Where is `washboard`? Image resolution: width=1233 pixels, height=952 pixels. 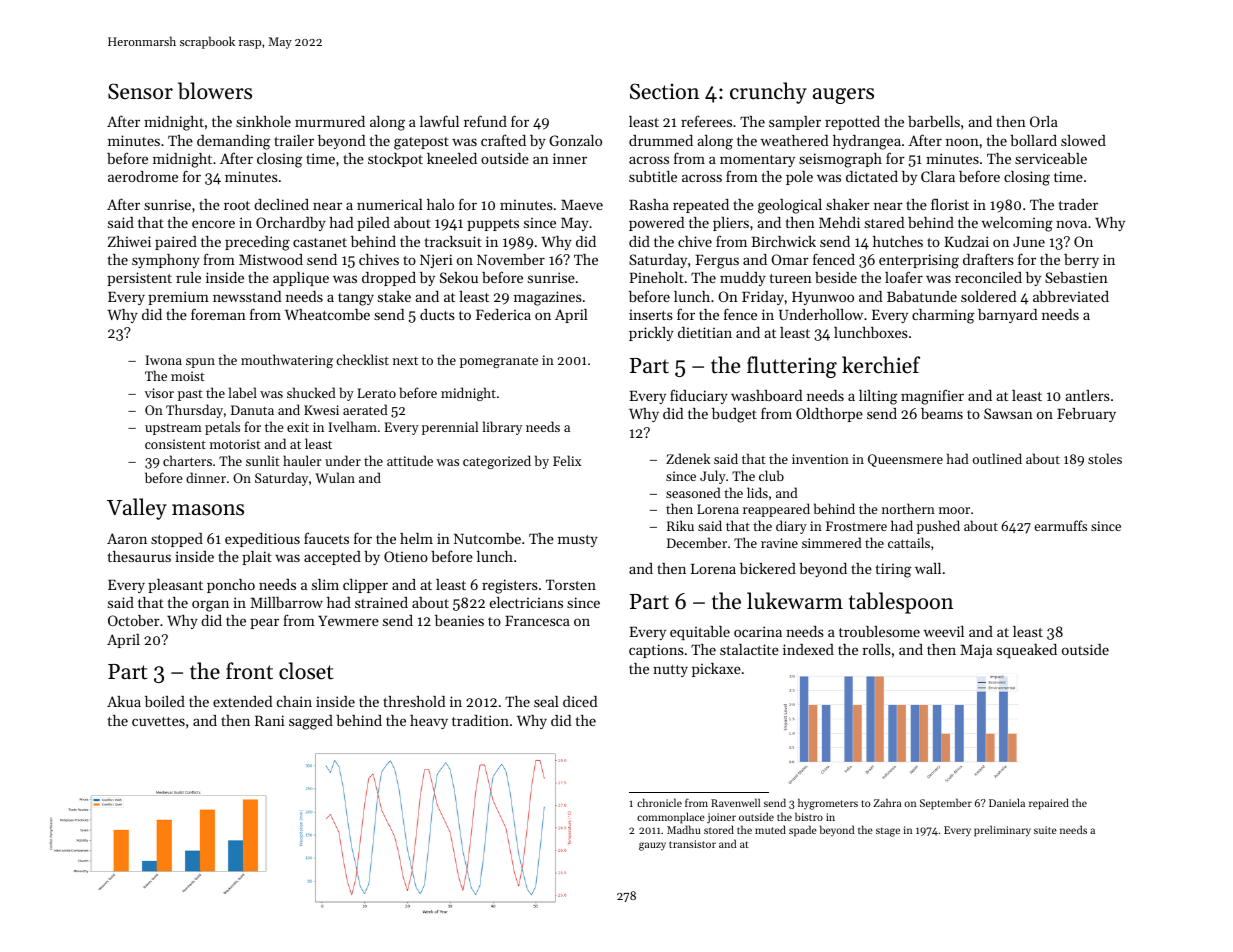 washboard is located at coordinates (767, 395).
